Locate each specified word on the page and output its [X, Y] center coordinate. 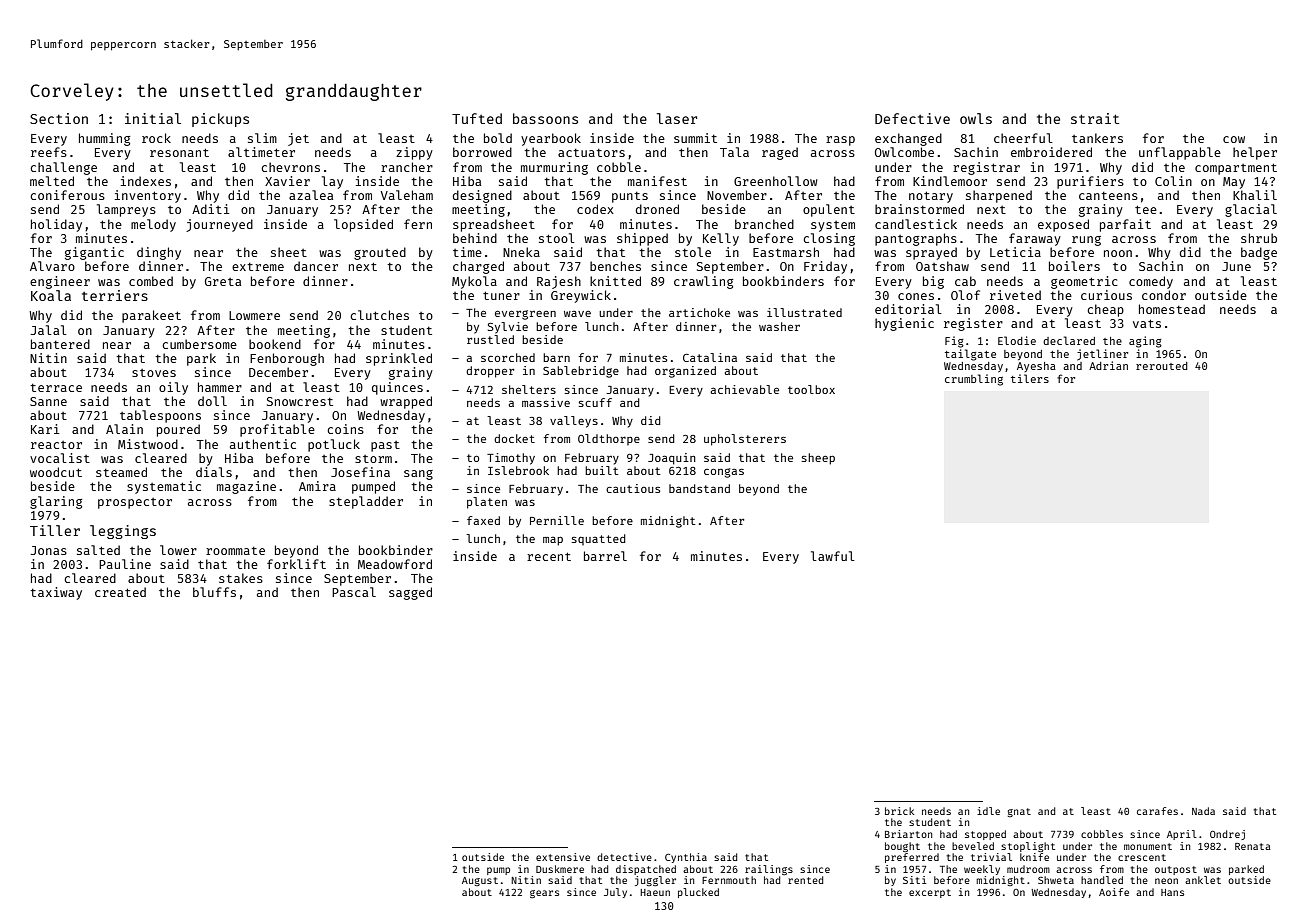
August [480, 881]
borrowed [482, 152]
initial [153, 118]
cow [1234, 139]
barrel [605, 556]
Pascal [354, 592]
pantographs [916, 239]
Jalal [49, 330]
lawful [833, 556]
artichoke [699, 312]
